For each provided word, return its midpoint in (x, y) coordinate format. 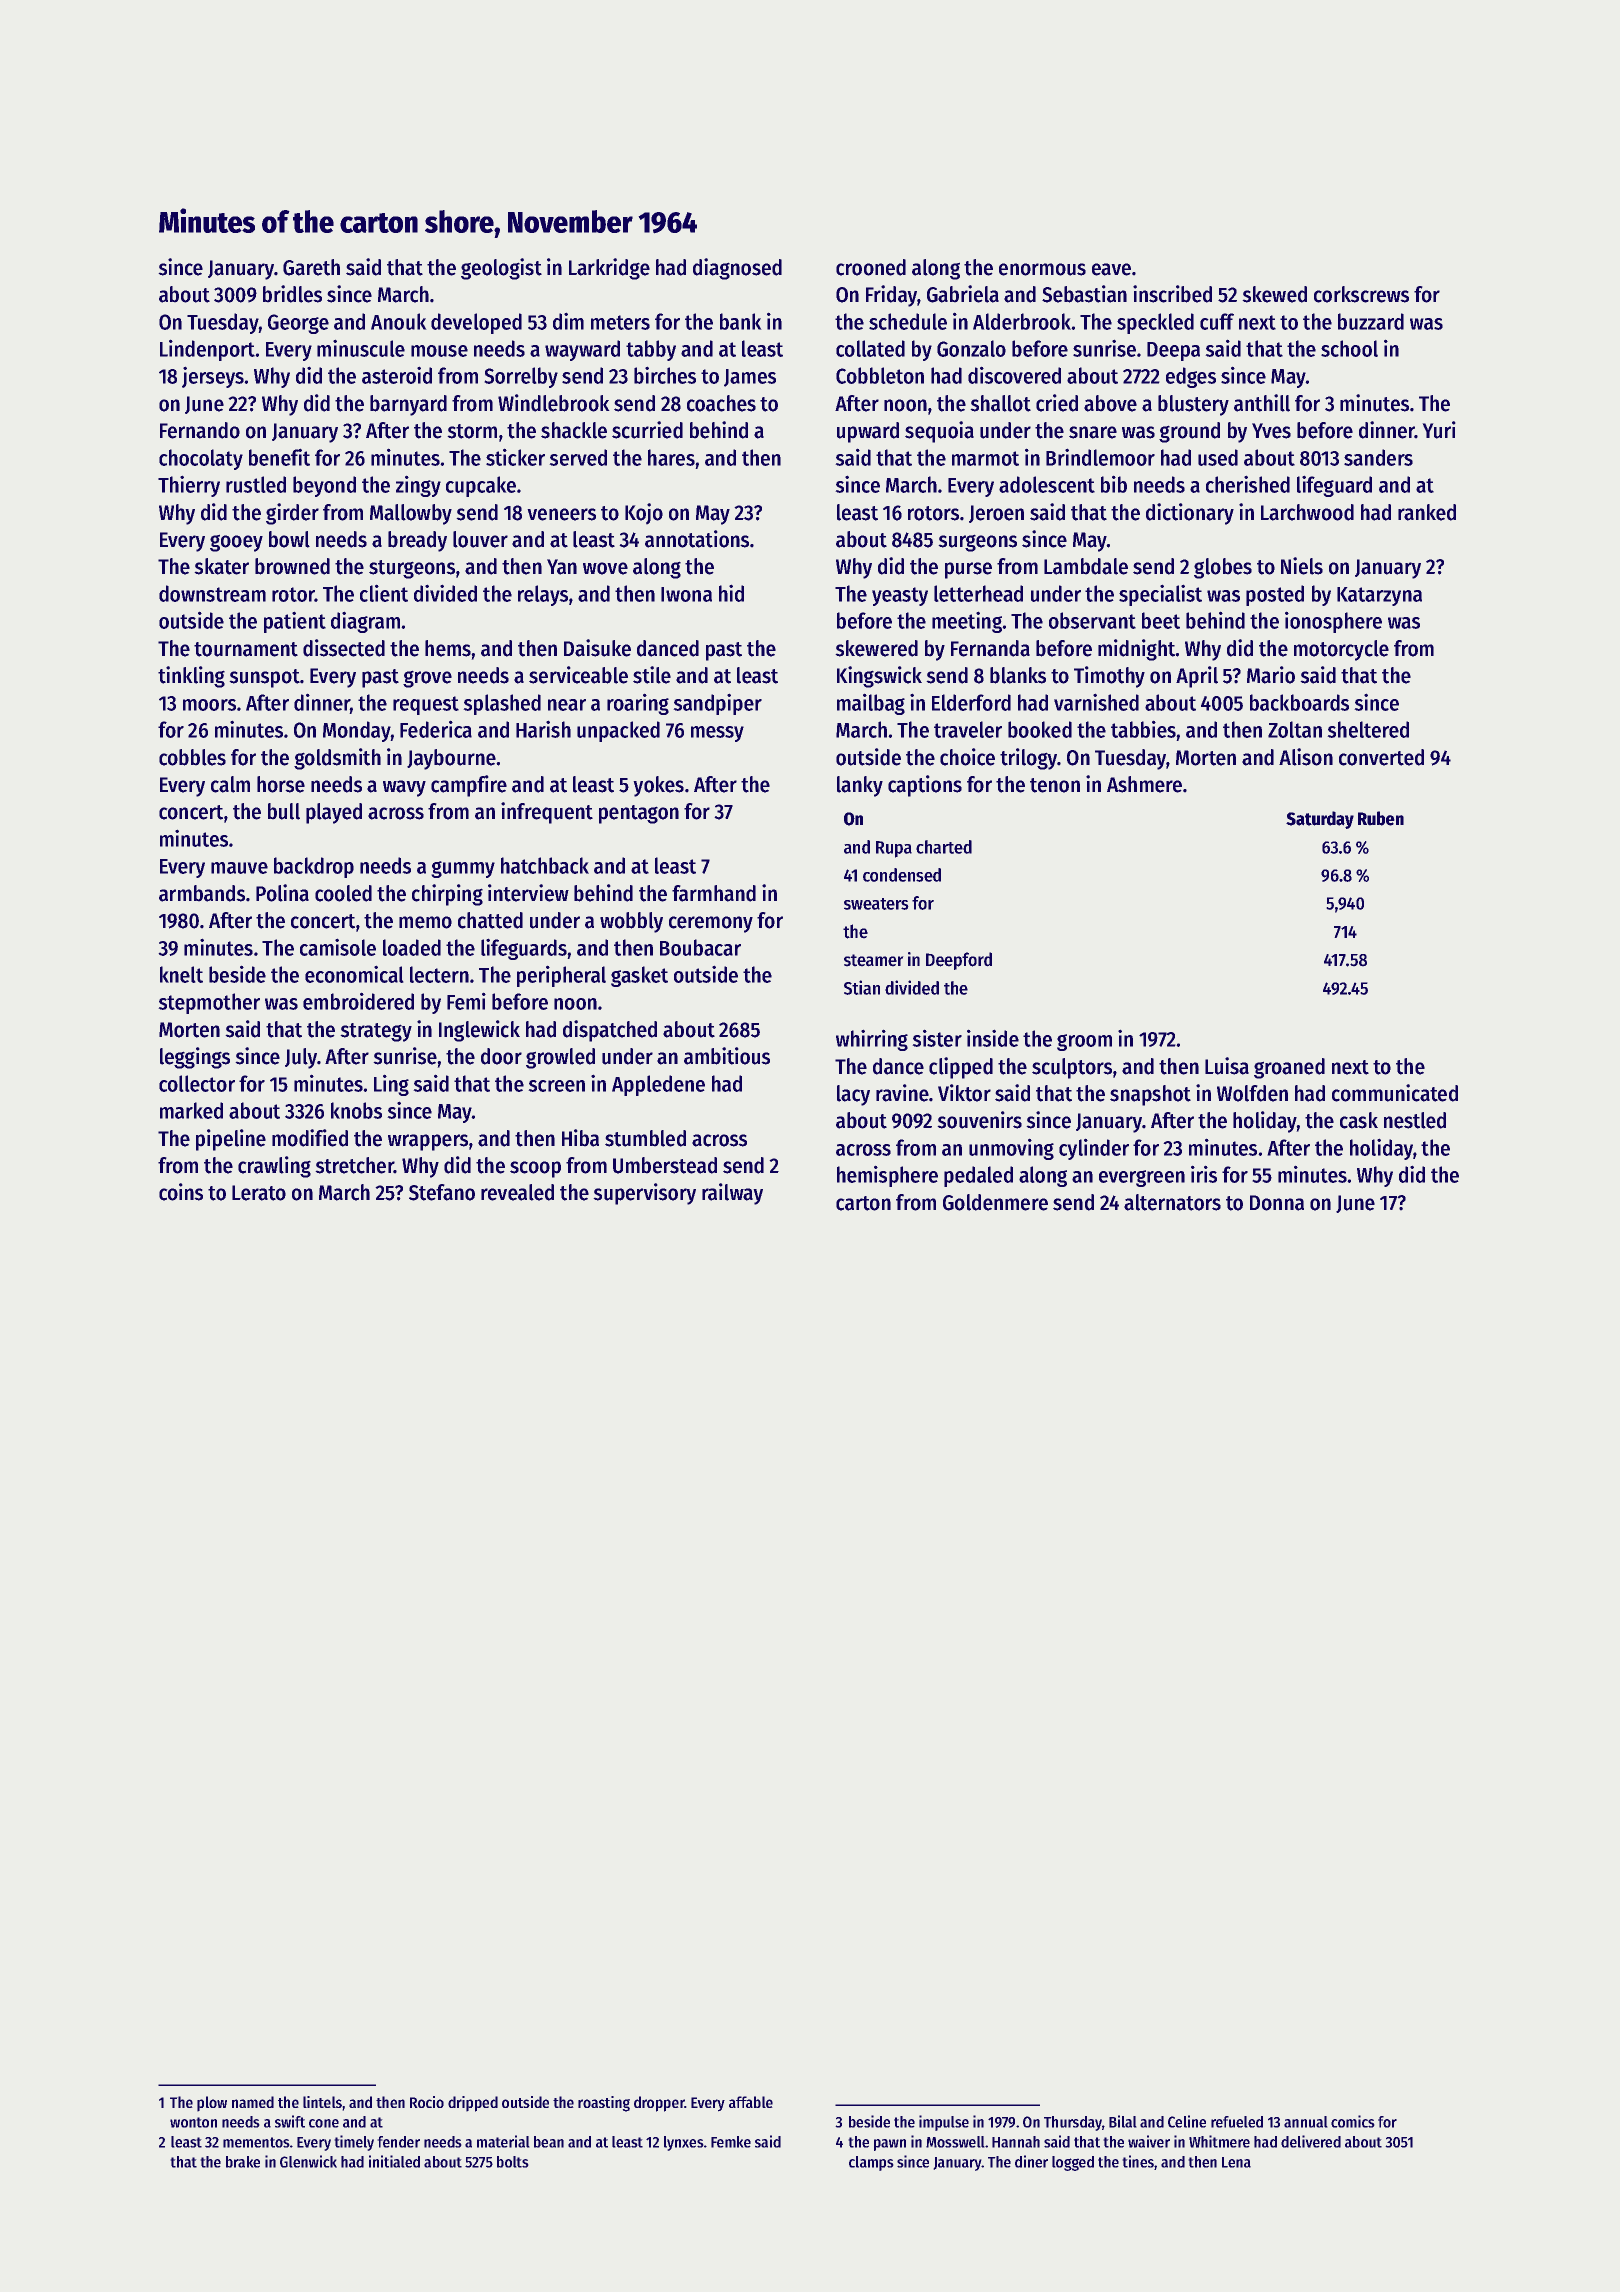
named (253, 2102)
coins (181, 1192)
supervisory (644, 1194)
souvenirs (979, 1120)
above (1110, 403)
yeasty (900, 596)
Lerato (259, 1193)
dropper (659, 2104)
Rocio (427, 2102)
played (334, 813)
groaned (1289, 1068)
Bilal (1123, 2121)
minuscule (361, 348)
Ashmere (1144, 784)
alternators (1172, 1202)
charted (944, 847)
